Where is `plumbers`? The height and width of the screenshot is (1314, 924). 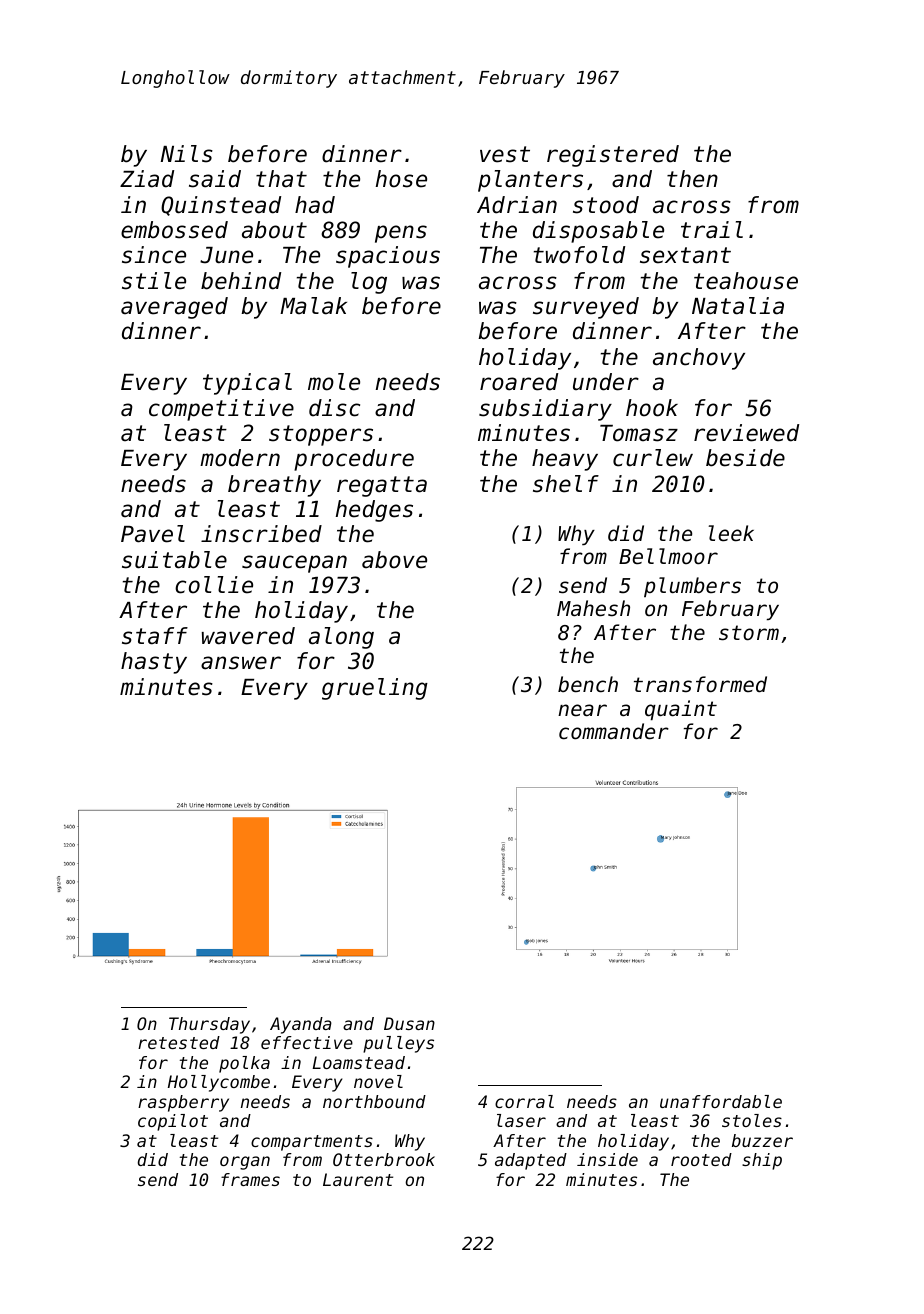 plumbers is located at coordinates (692, 587).
